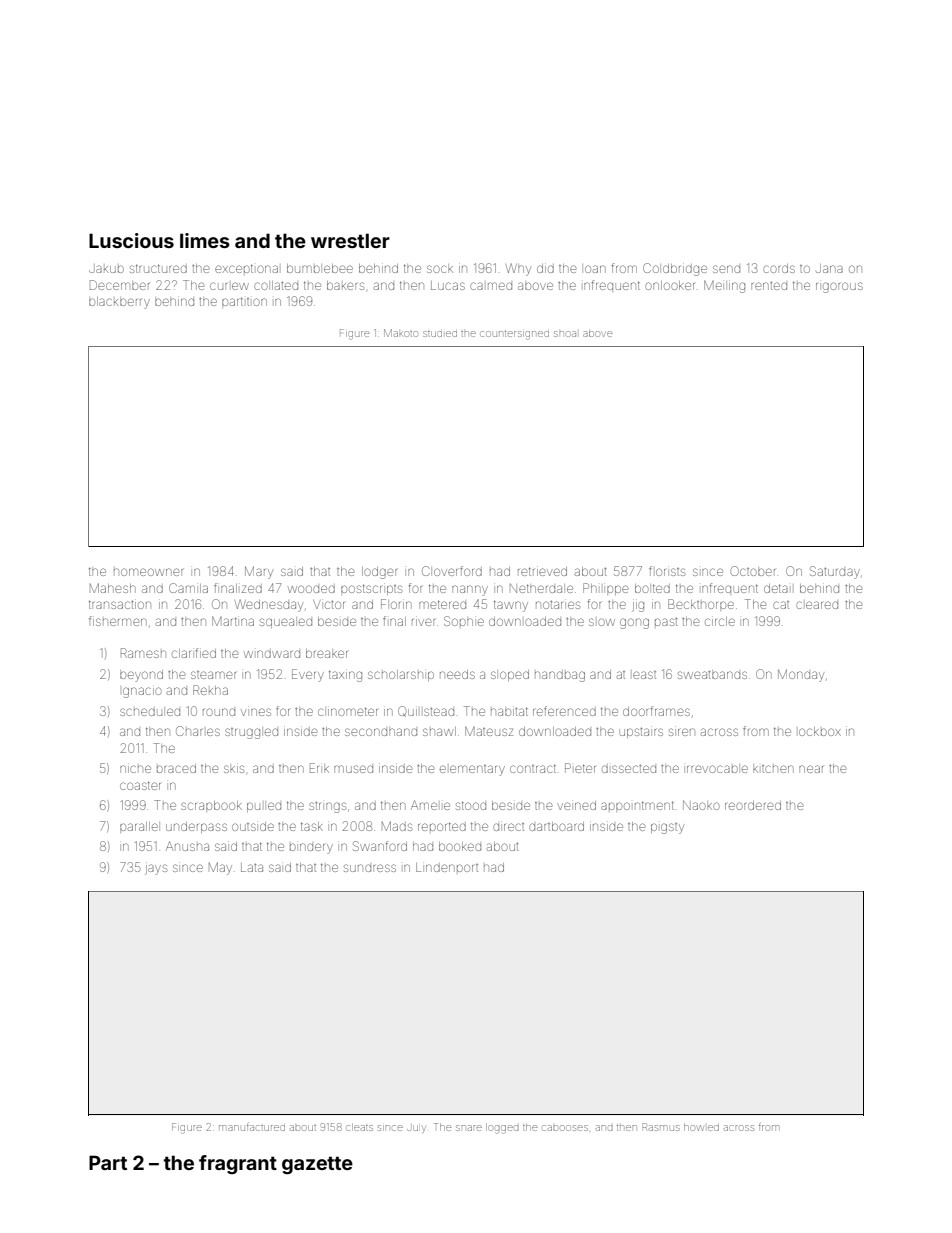 The image size is (952, 1233). Describe the element at coordinates (452, 571) in the page. I see `Cloverford` at that location.
